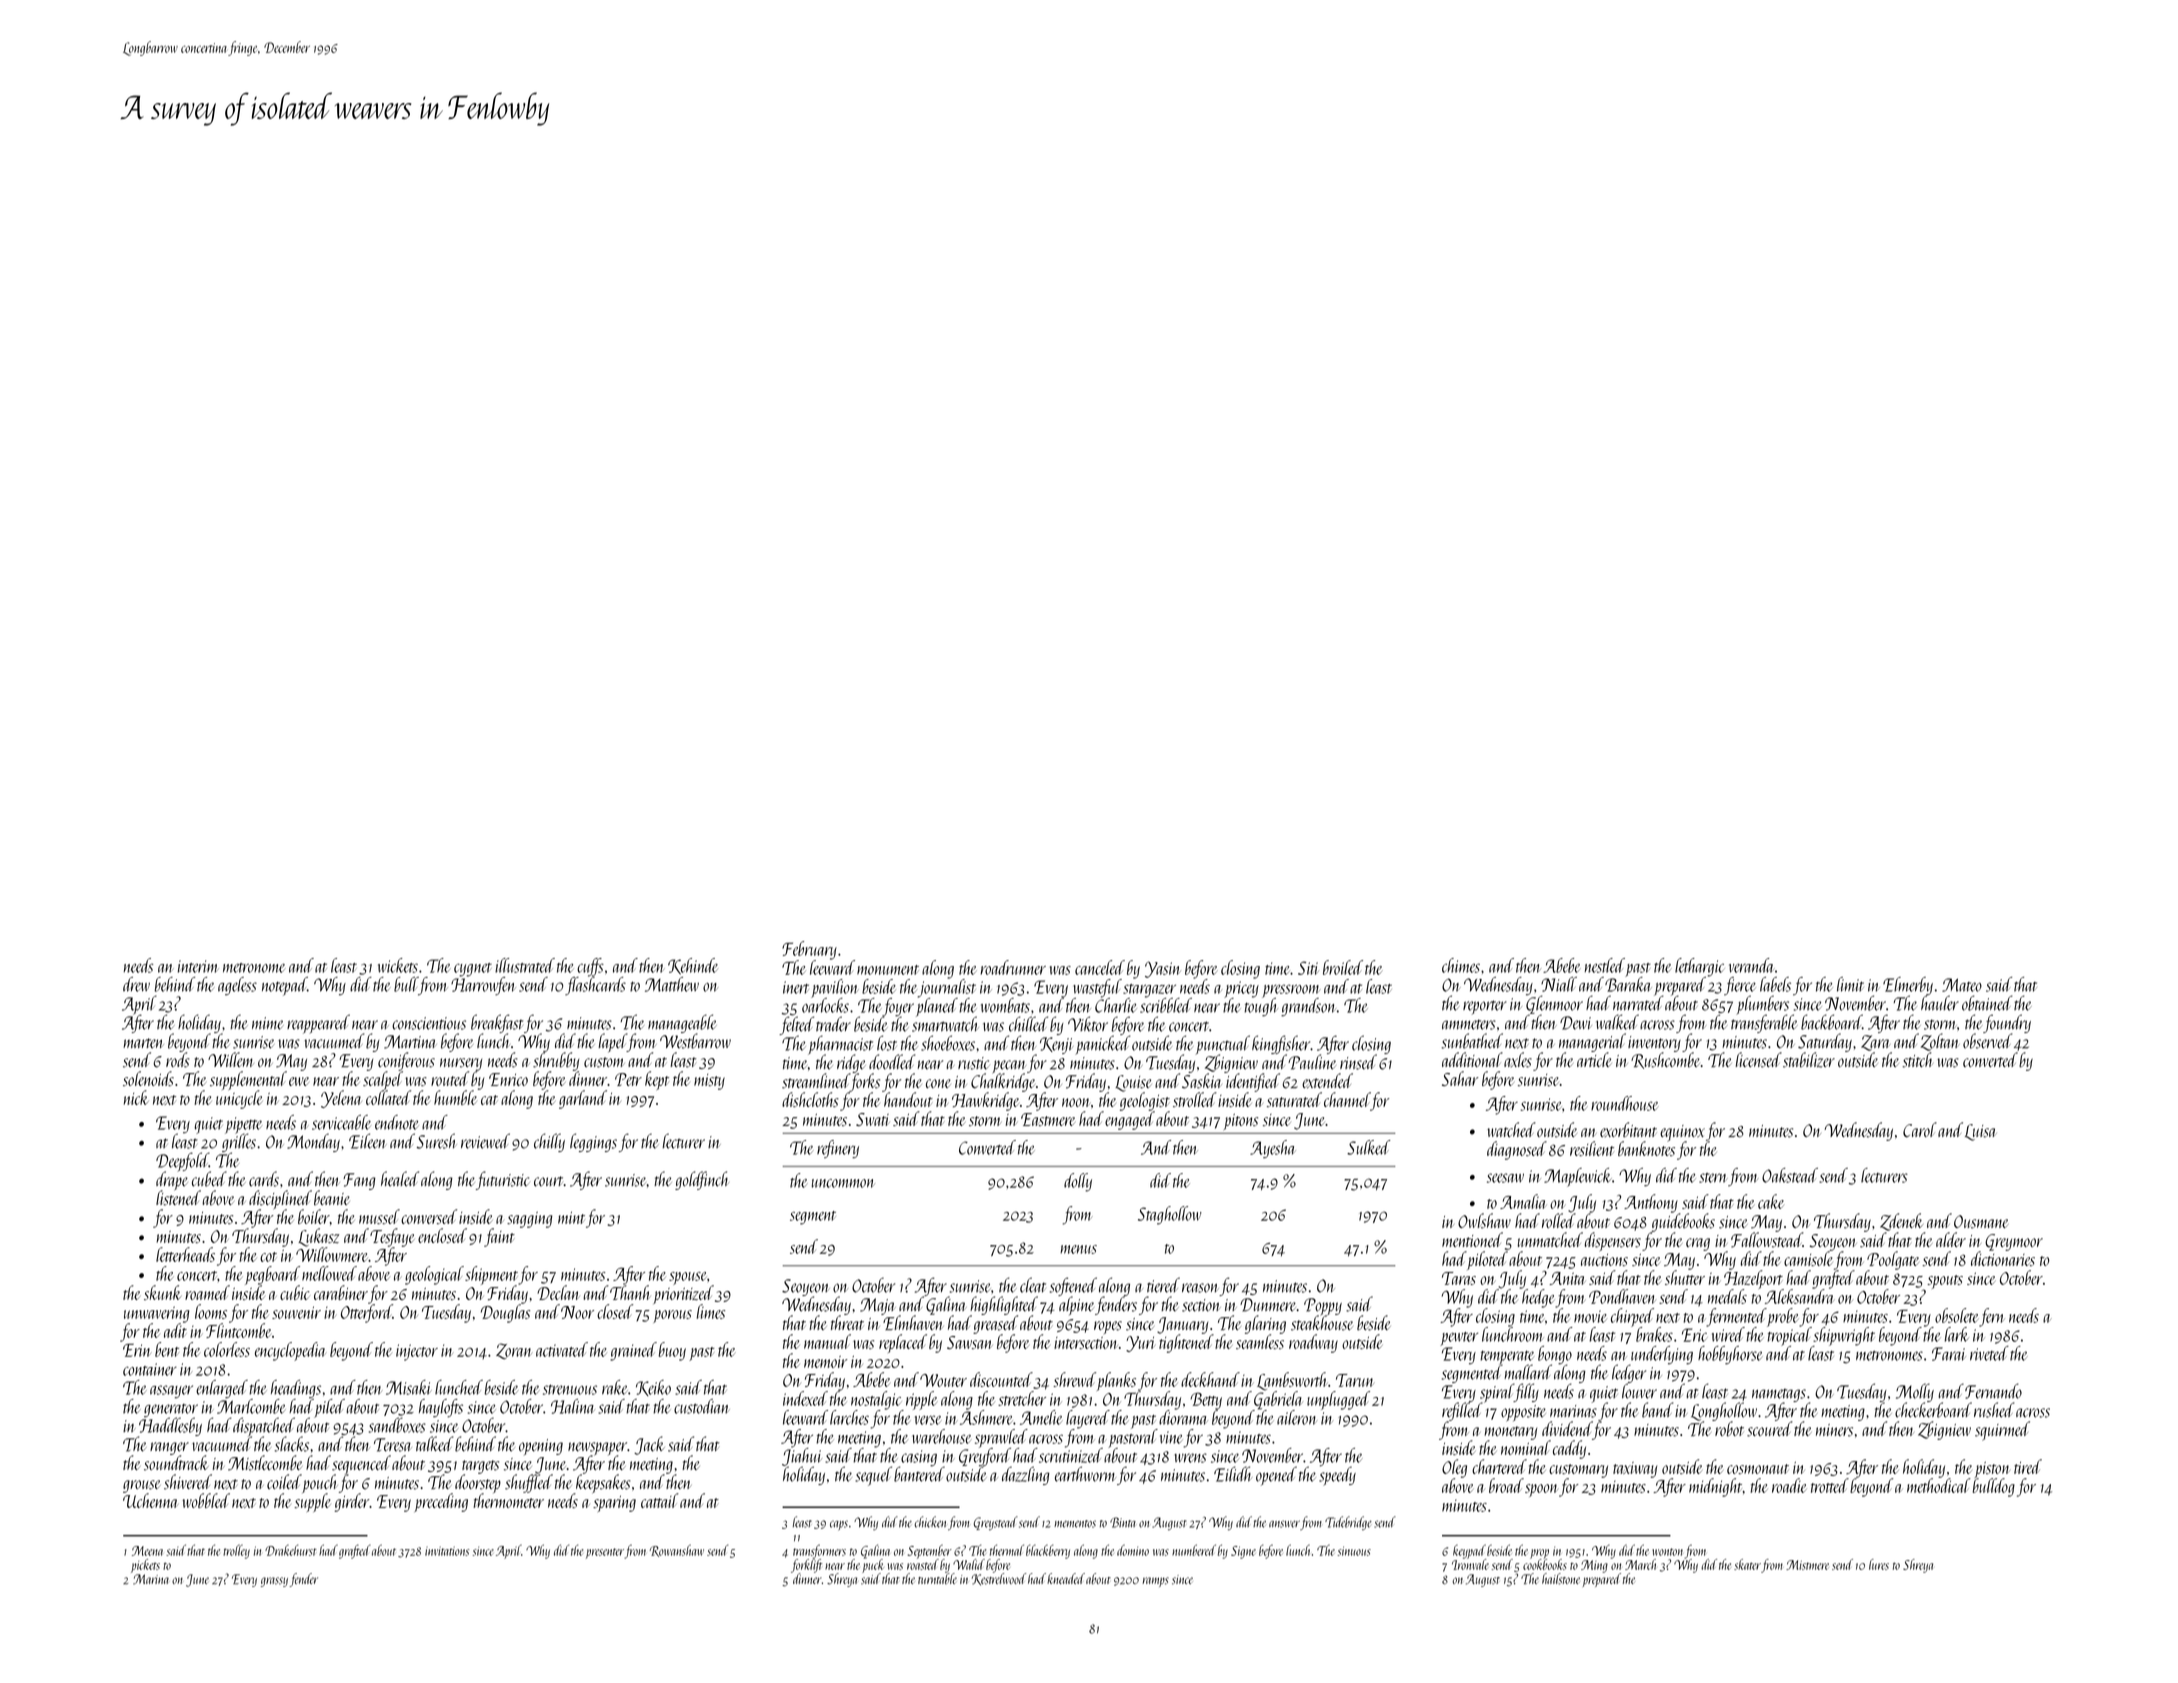  Describe the element at coordinates (529, 1220) in the image. I see `sagging` at that location.
